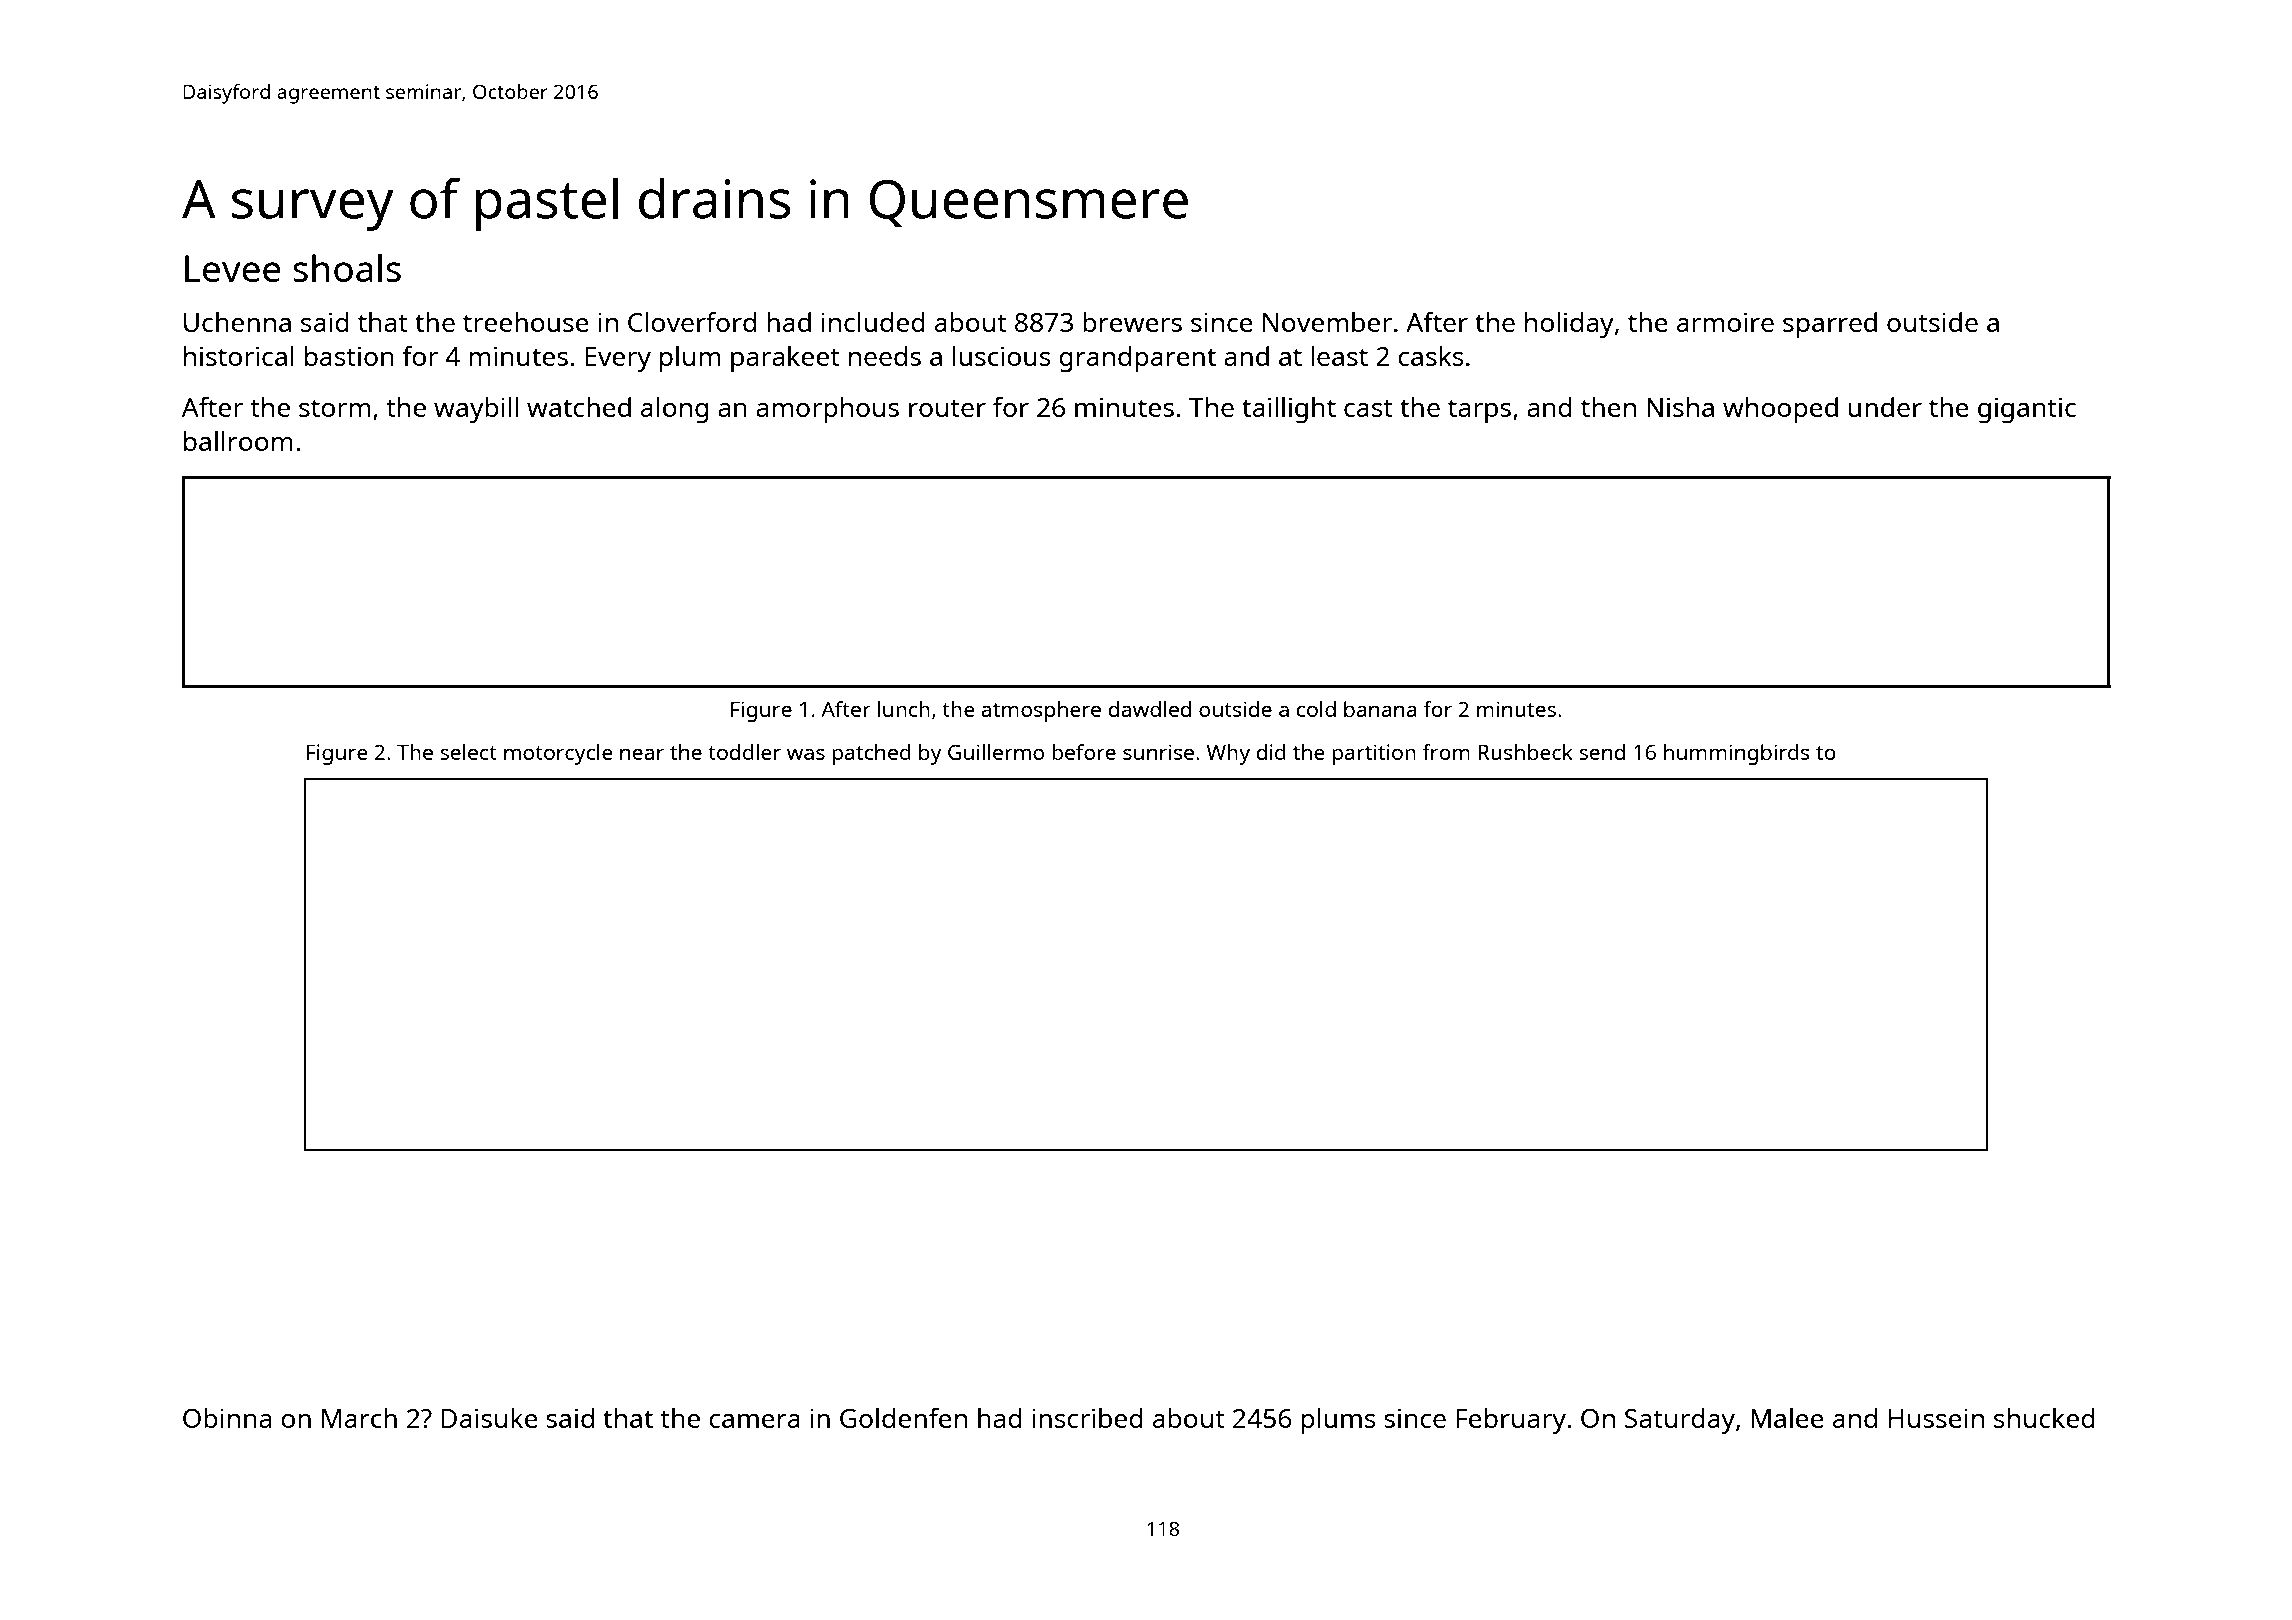  What do you see at coordinates (468, 752) in the page?
I see `select` at bounding box center [468, 752].
